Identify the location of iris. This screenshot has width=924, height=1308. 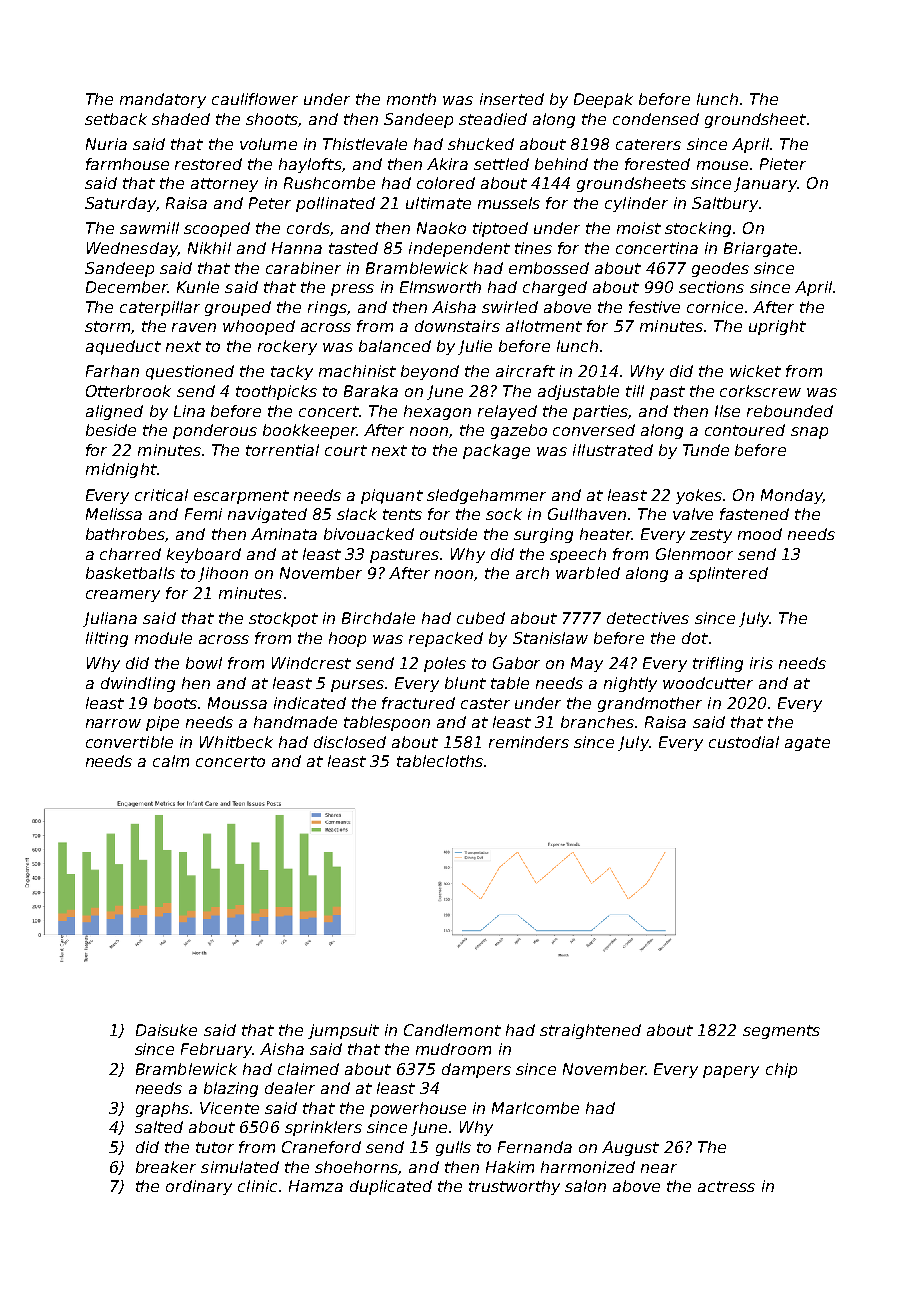
(761, 663).
